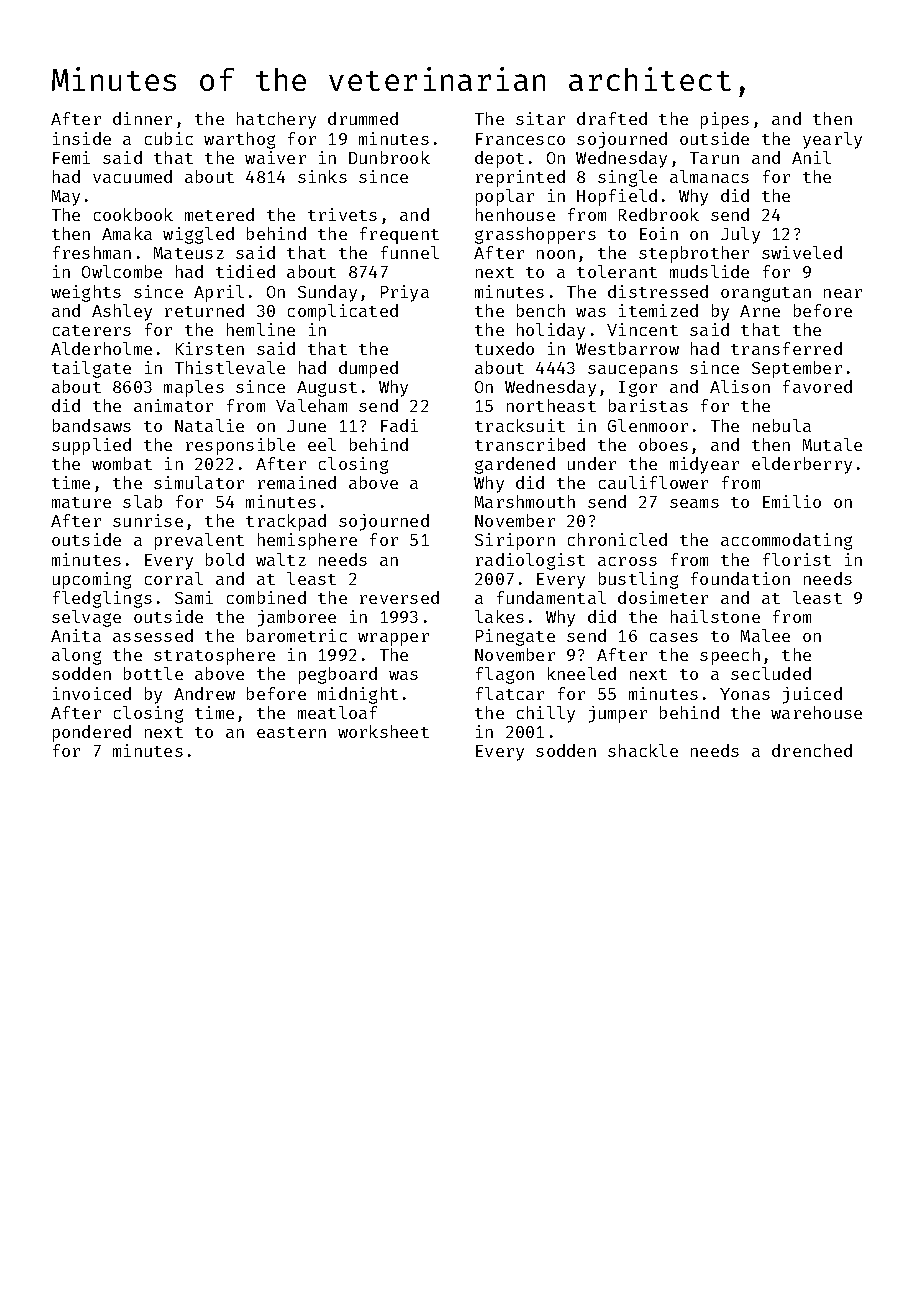  I want to click on dinner, so click(142, 118).
